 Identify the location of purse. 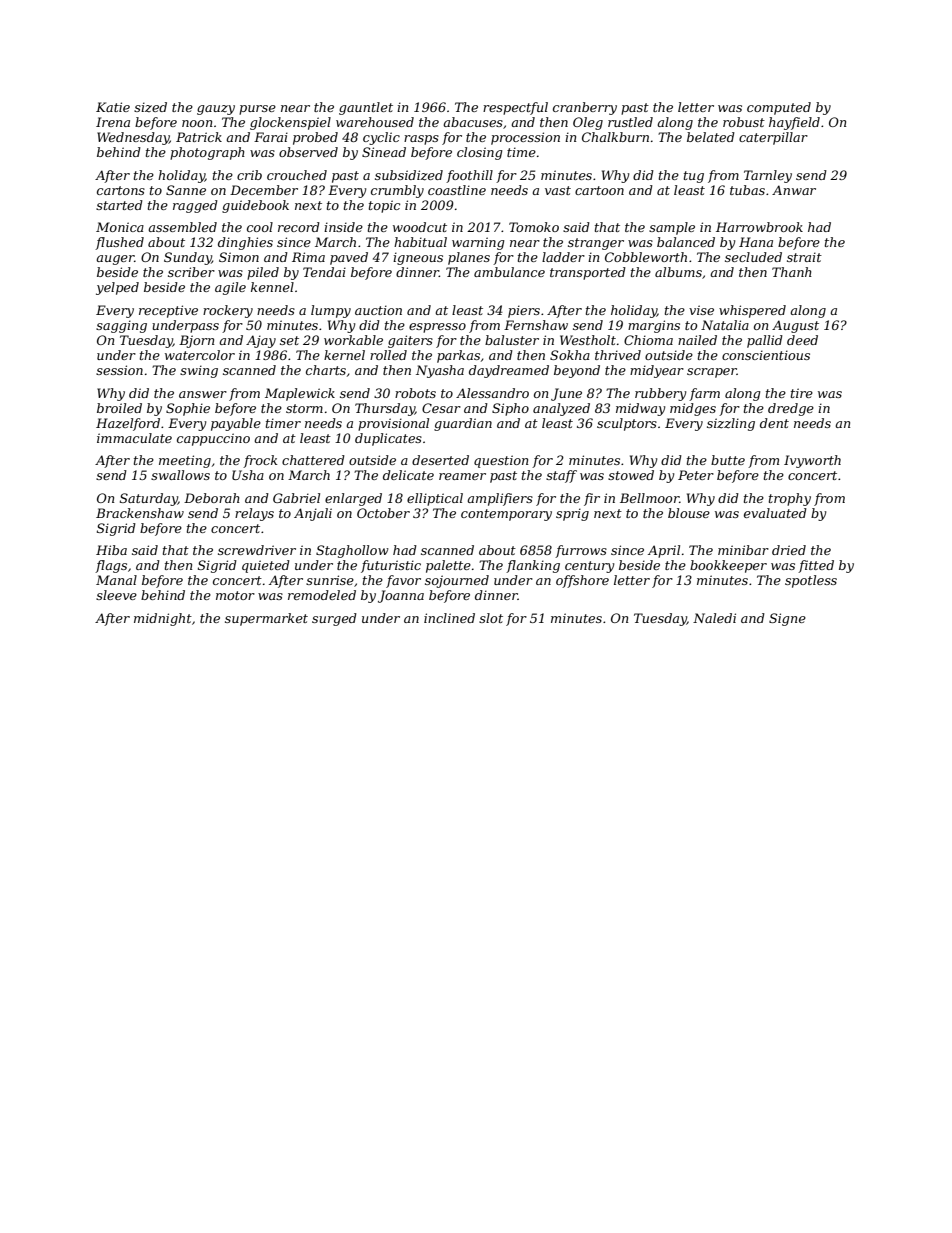
(257, 110).
